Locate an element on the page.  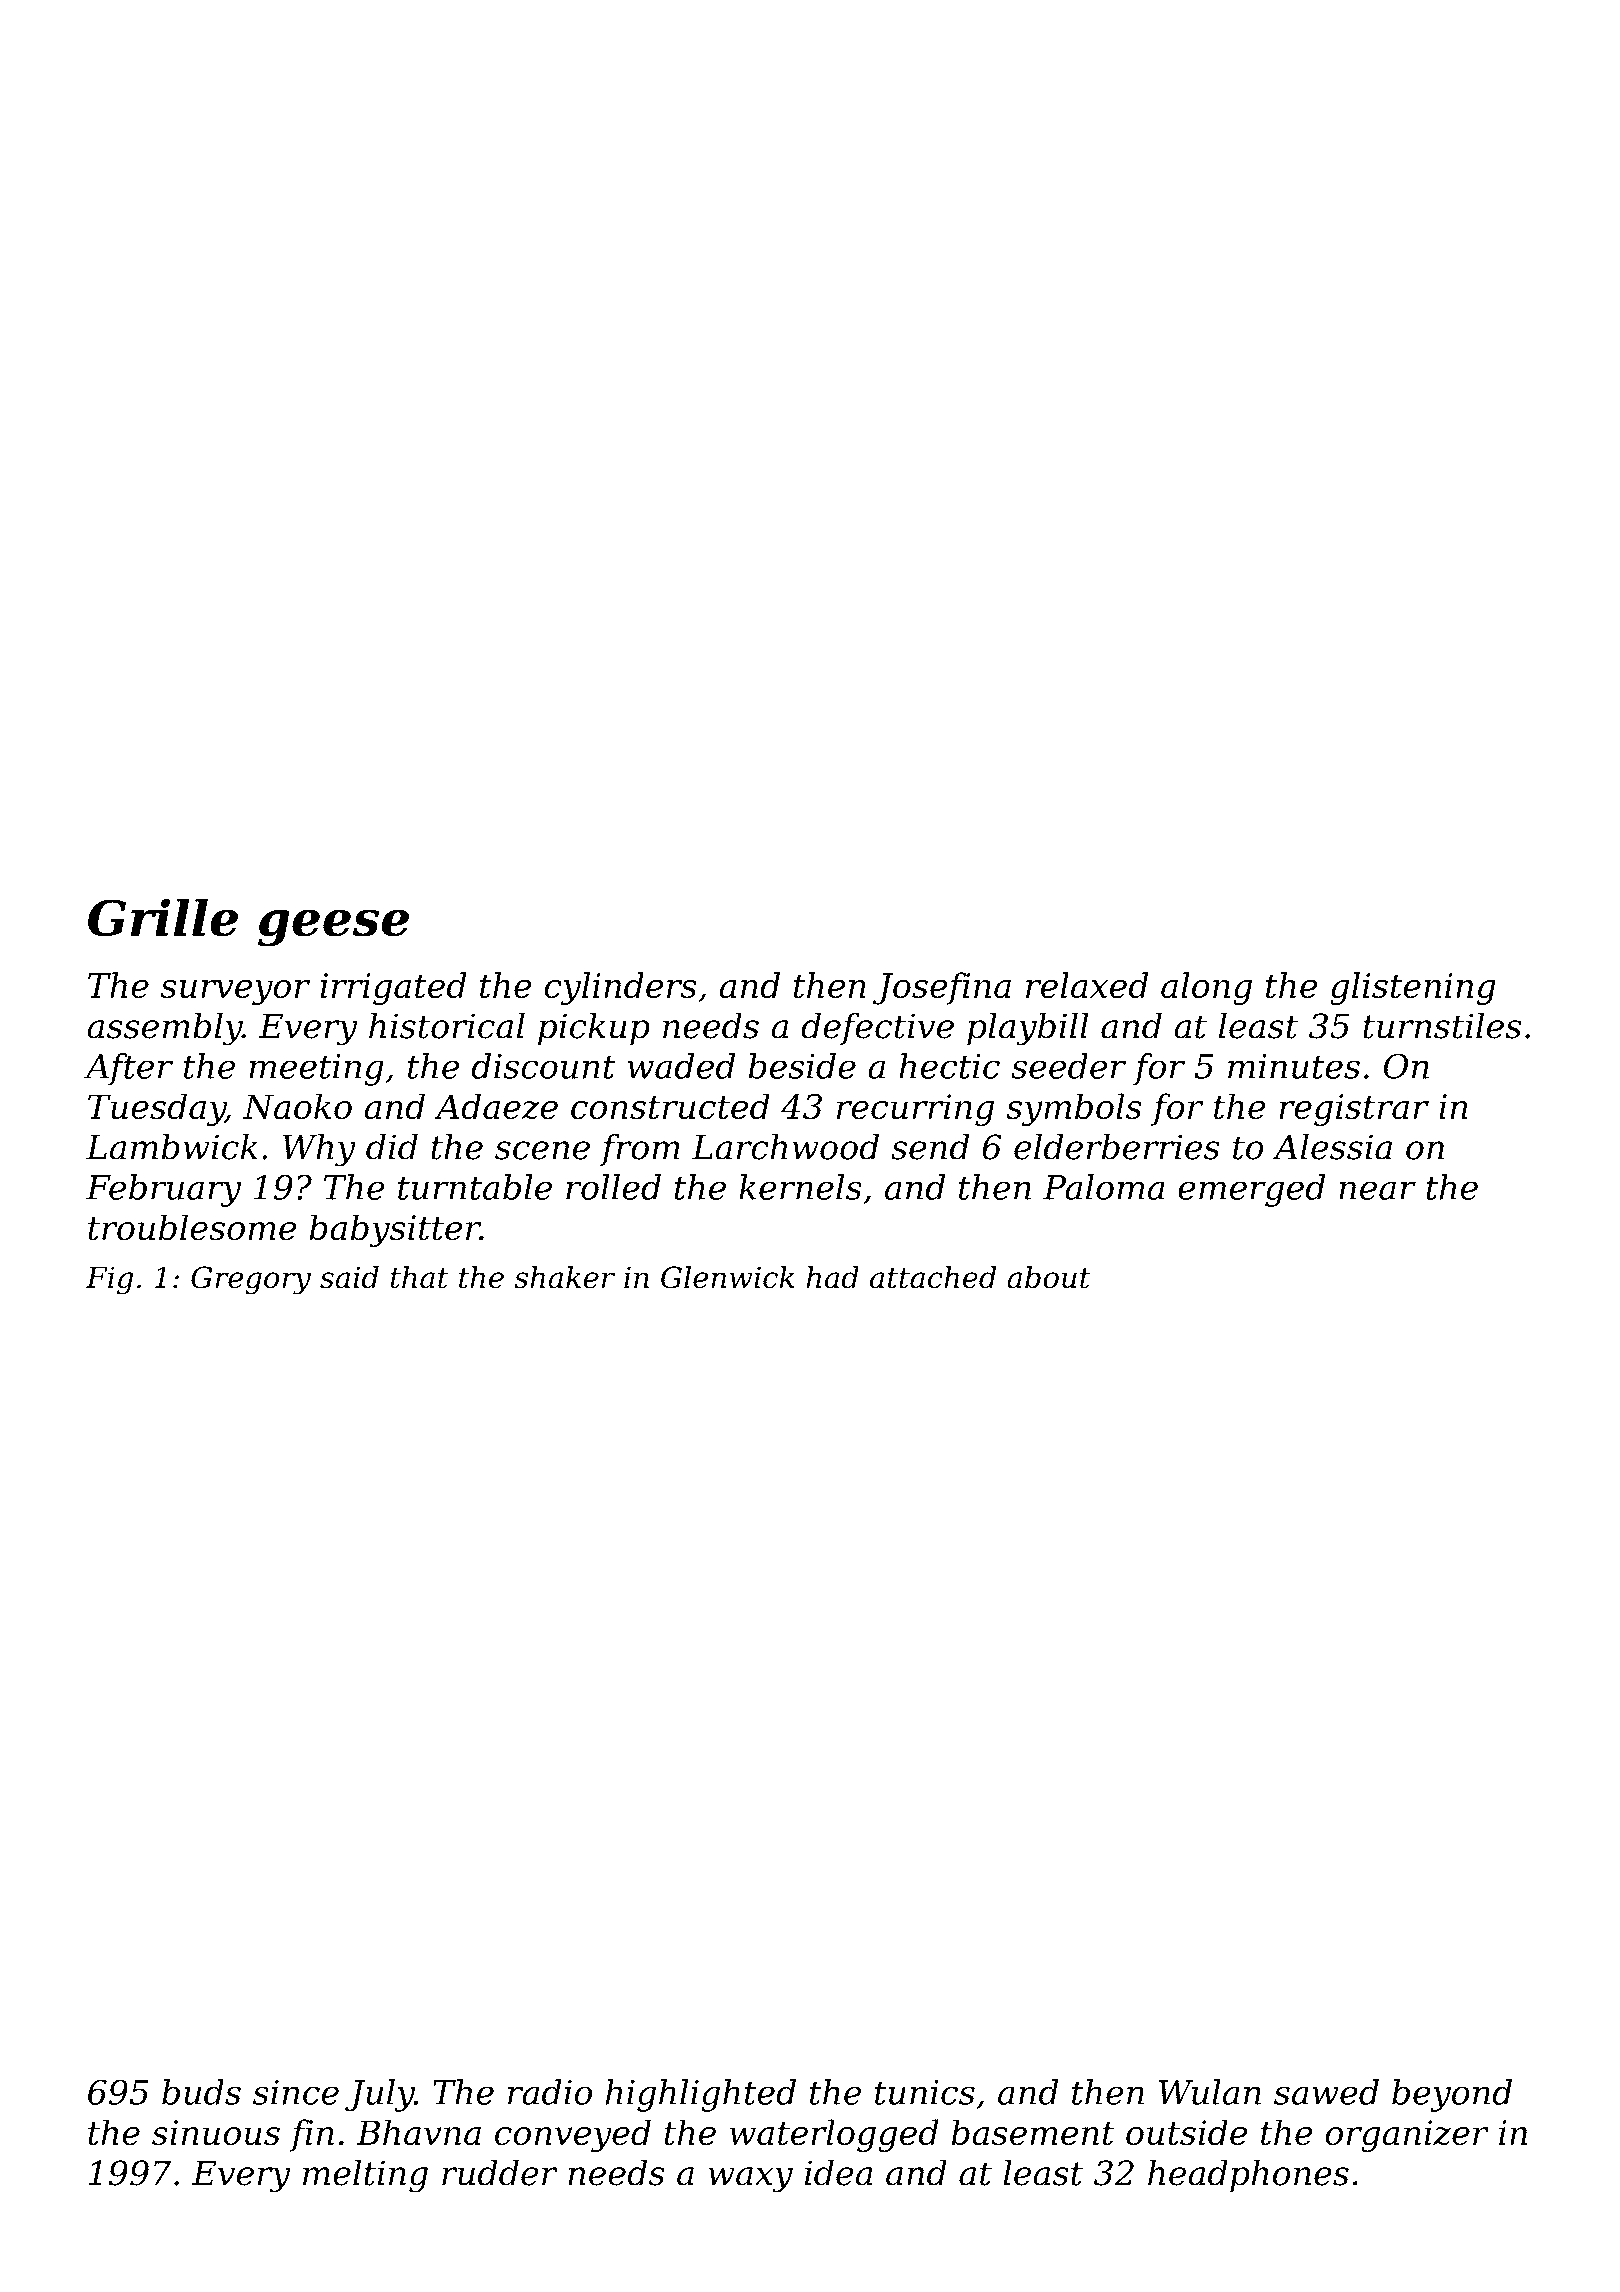
July is located at coordinates (379, 2095).
